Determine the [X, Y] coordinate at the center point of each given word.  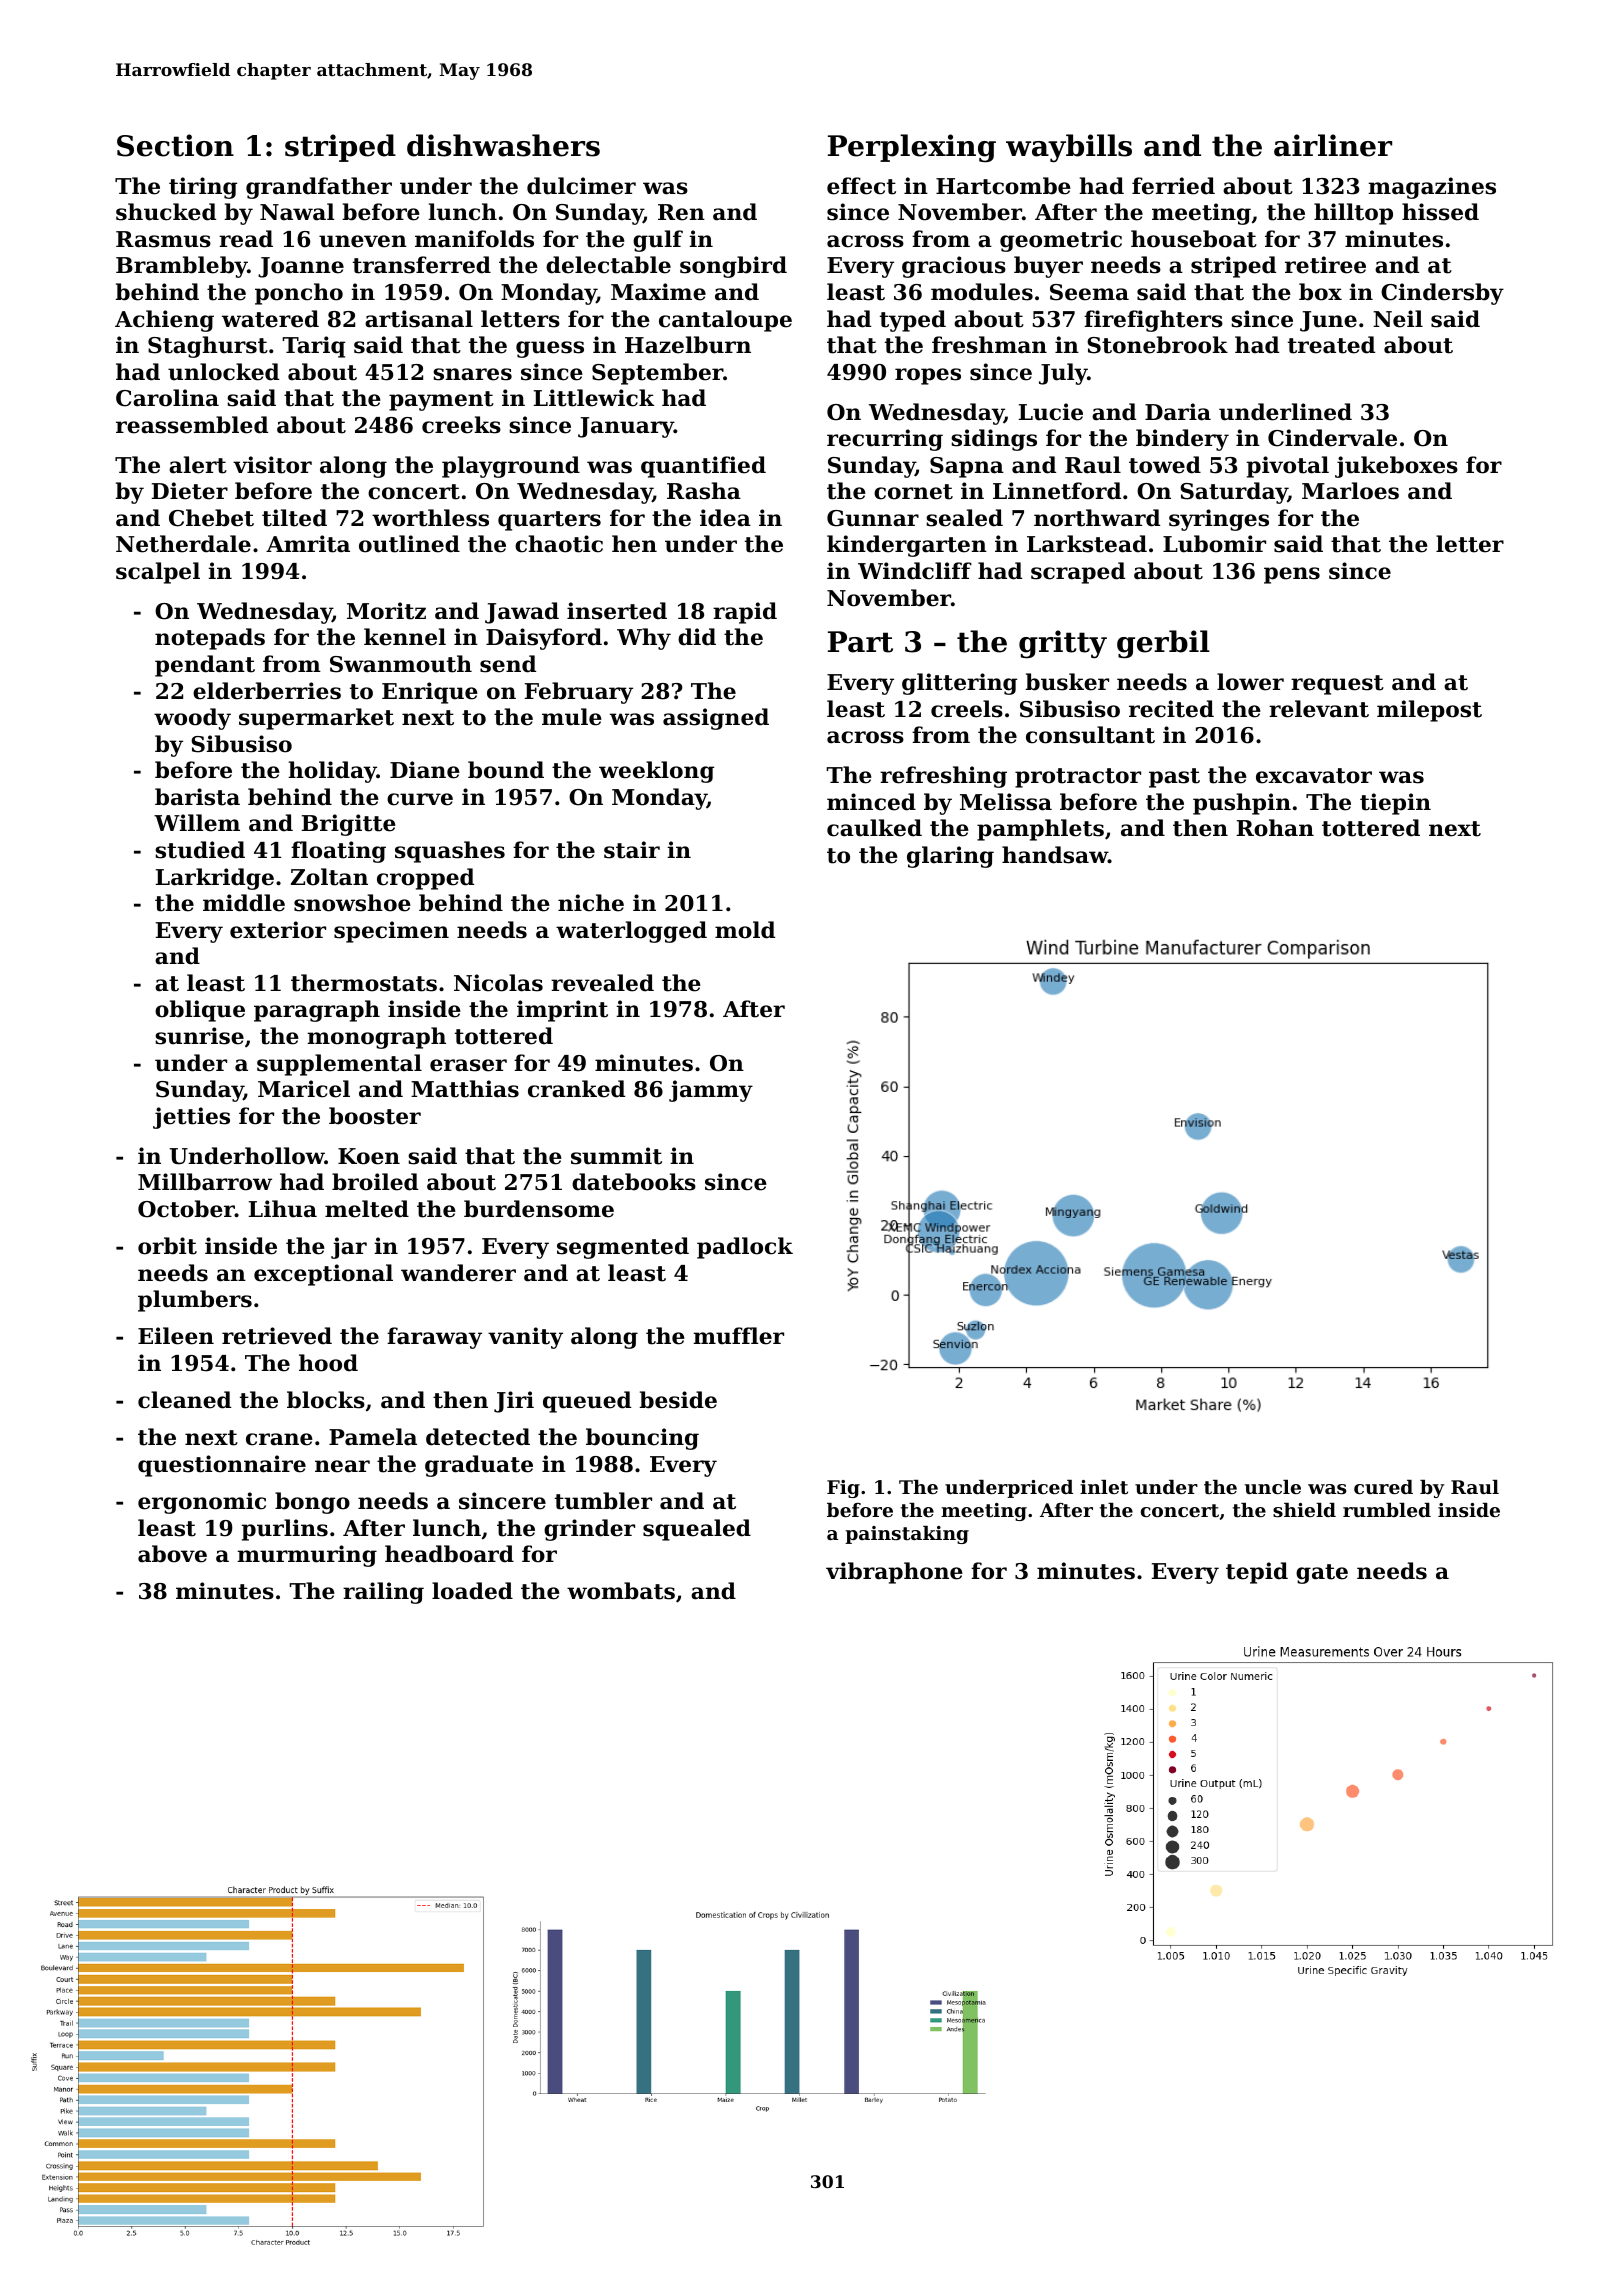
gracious [954, 267]
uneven [363, 241]
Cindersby [1442, 294]
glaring [950, 857]
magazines [1432, 188]
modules [982, 292]
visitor [272, 465]
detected [478, 1437]
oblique [200, 1011]
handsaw [1055, 855]
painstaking [907, 1535]
